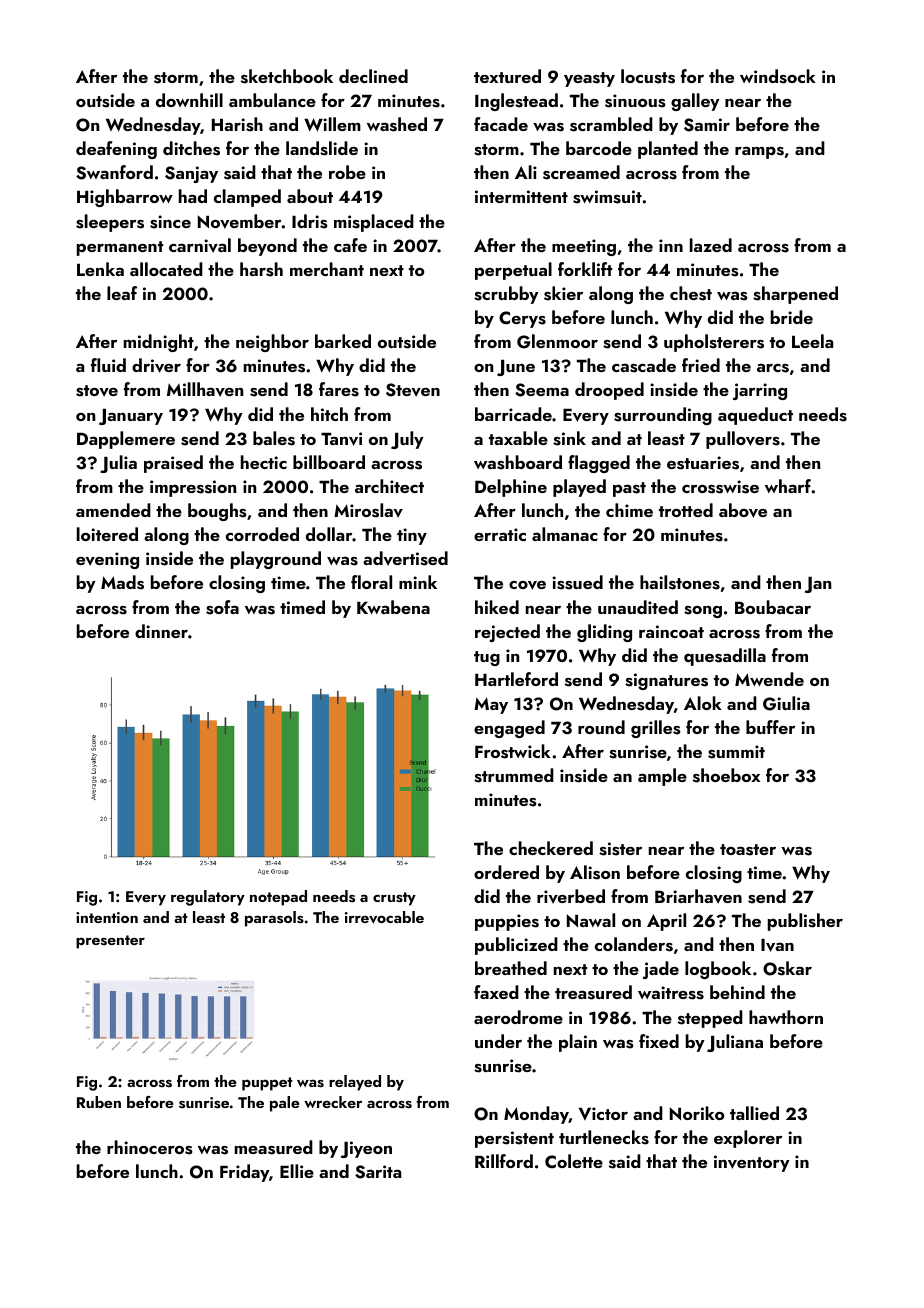 This document has width=924, height=1308. What do you see at coordinates (662, 777) in the document?
I see `ample` at bounding box center [662, 777].
